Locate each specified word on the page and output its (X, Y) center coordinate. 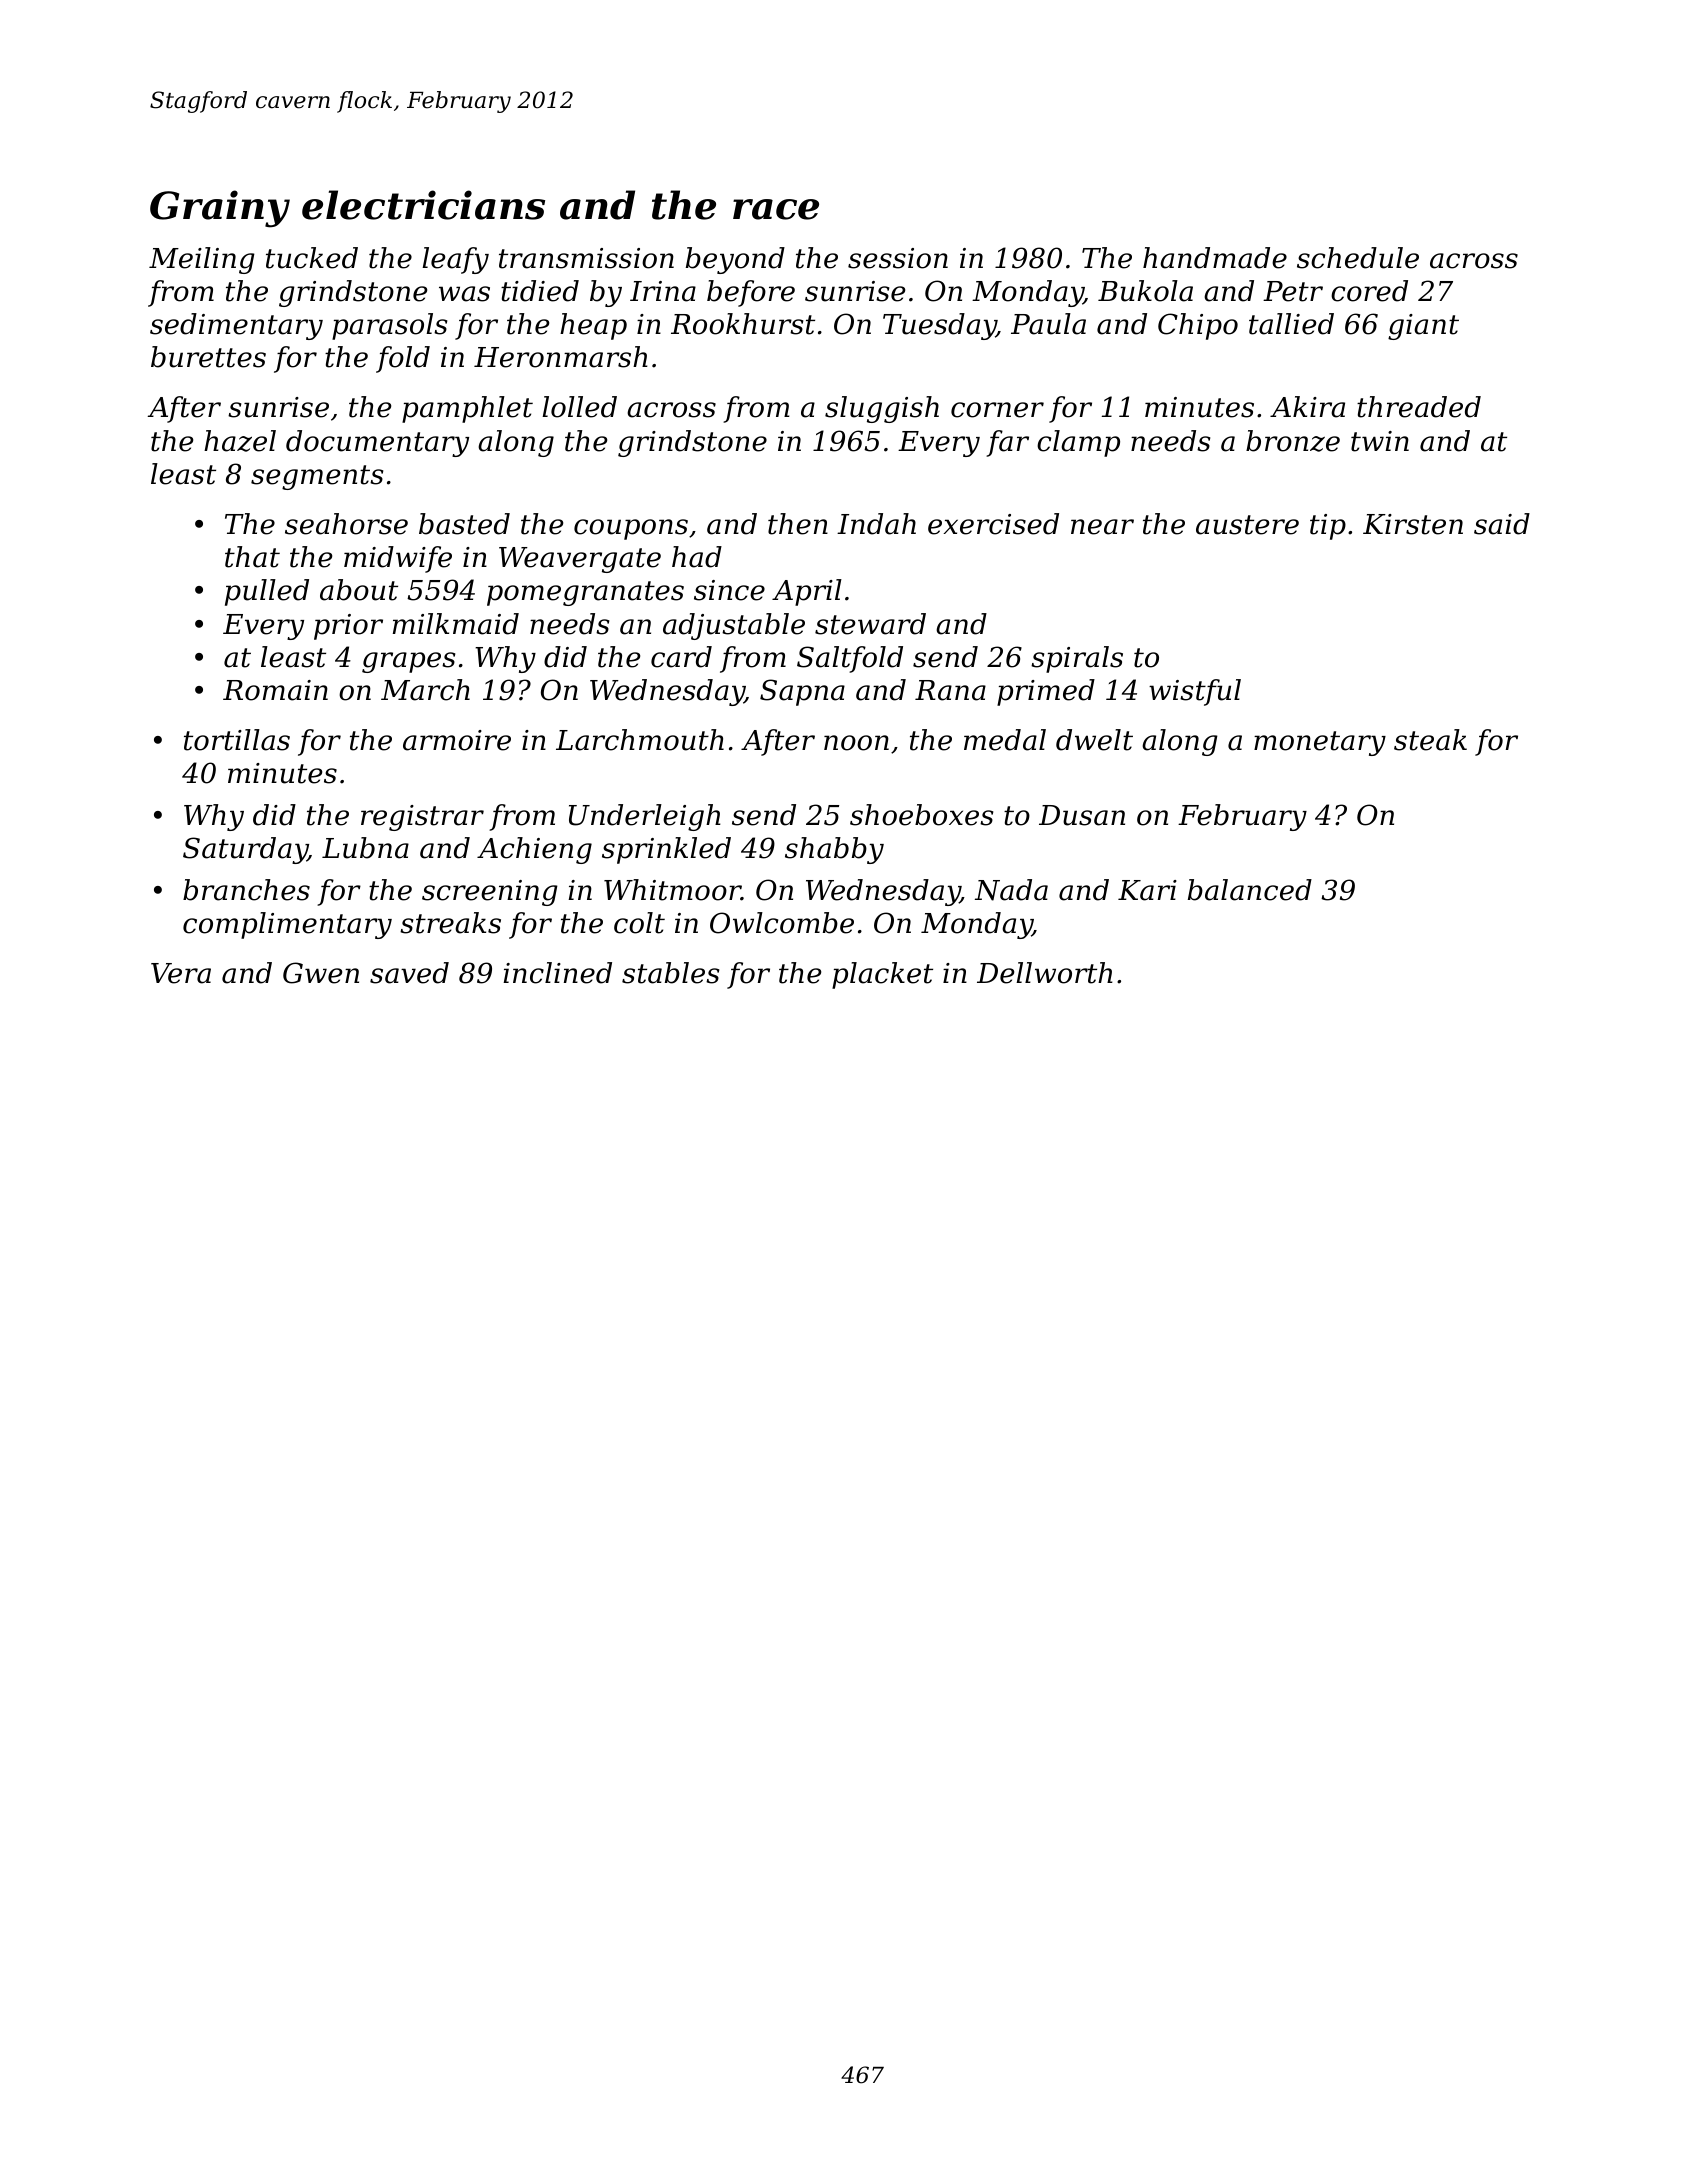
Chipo (1198, 326)
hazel (240, 441)
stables (670, 973)
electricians (423, 205)
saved (409, 973)
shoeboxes (921, 815)
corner (997, 410)
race (776, 209)
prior (348, 627)
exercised (993, 524)
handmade (1215, 258)
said (1502, 524)
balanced (1250, 890)
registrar (422, 818)
